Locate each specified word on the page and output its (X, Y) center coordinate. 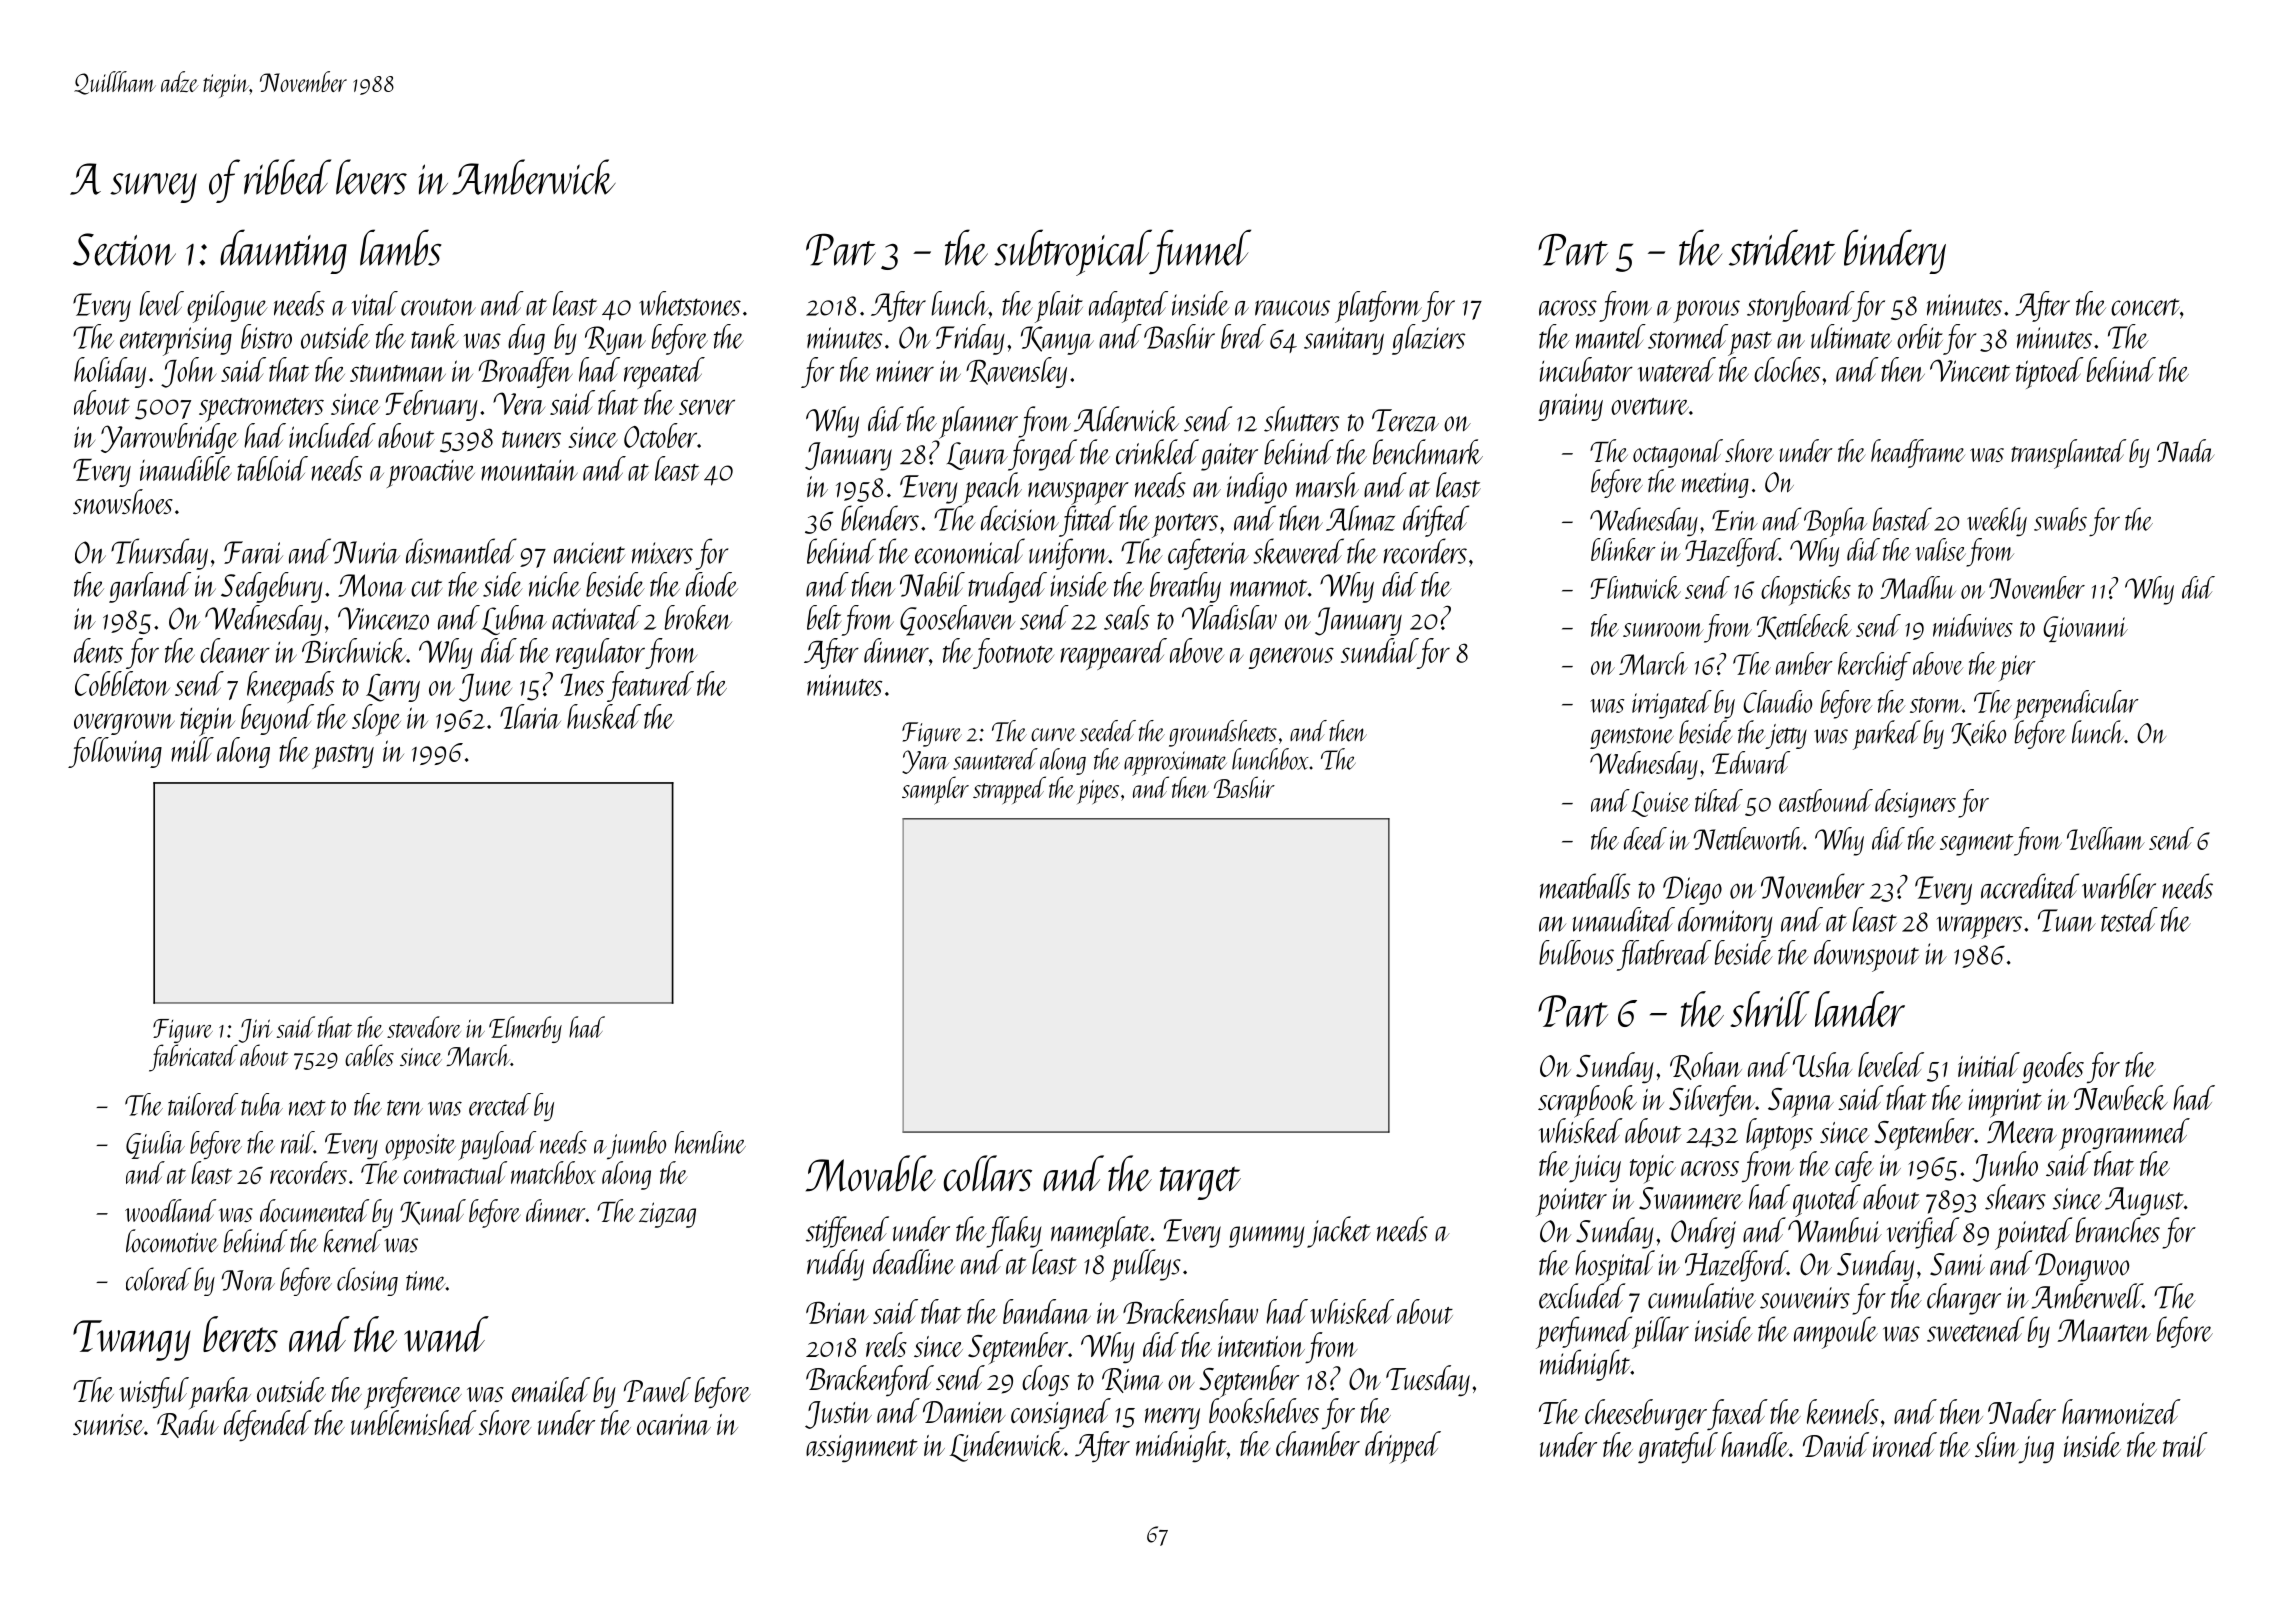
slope (376, 720)
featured (650, 686)
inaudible (185, 468)
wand (446, 1334)
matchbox (553, 1172)
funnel (1201, 251)
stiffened (847, 1232)
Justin (838, 1415)
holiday (110, 372)
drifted (1436, 521)
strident (1782, 247)
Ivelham (2106, 838)
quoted (1827, 1200)
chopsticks (1806, 591)
